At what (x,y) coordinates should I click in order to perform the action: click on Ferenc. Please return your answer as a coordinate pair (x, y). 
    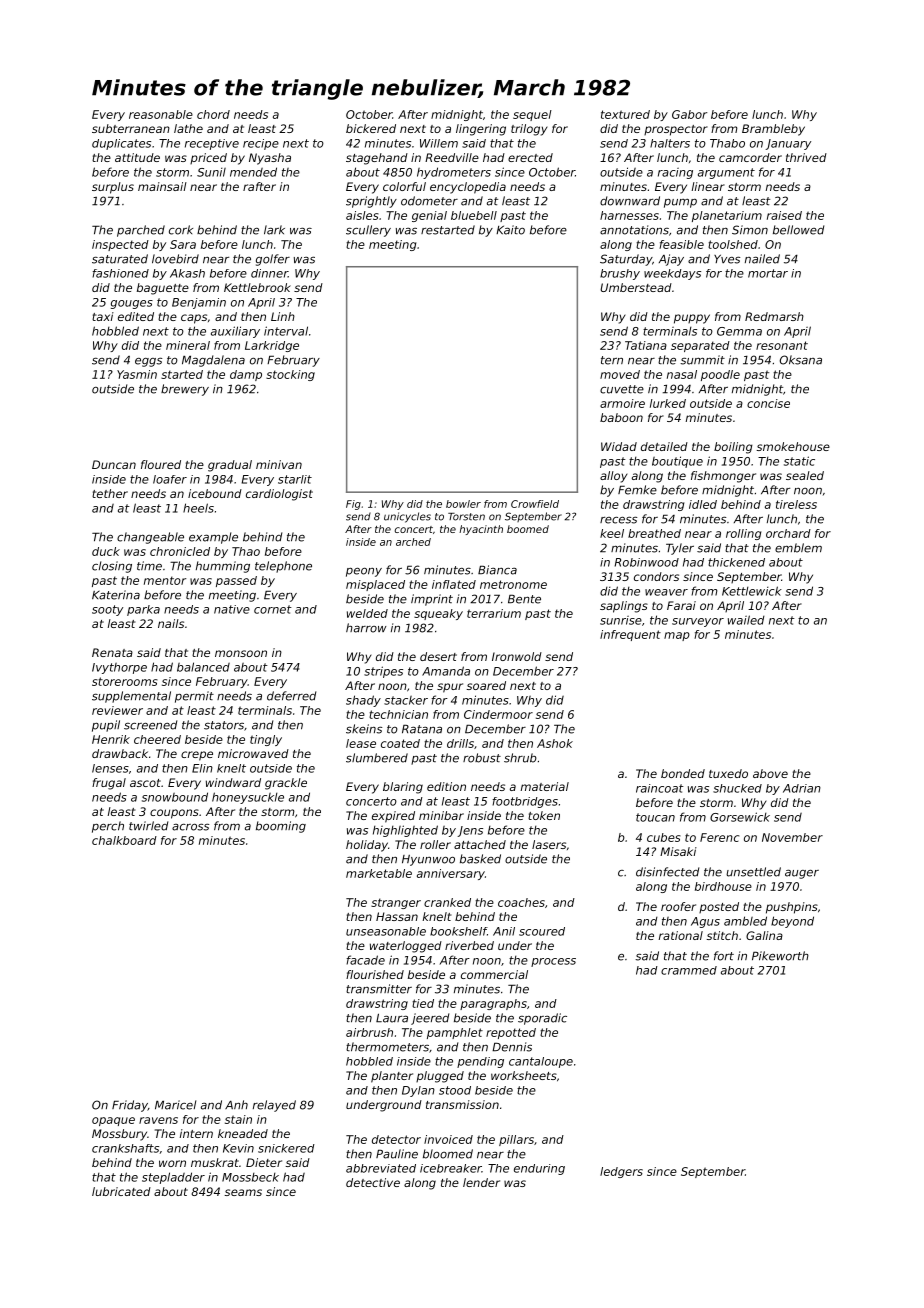
    Looking at the image, I should click on (719, 837).
